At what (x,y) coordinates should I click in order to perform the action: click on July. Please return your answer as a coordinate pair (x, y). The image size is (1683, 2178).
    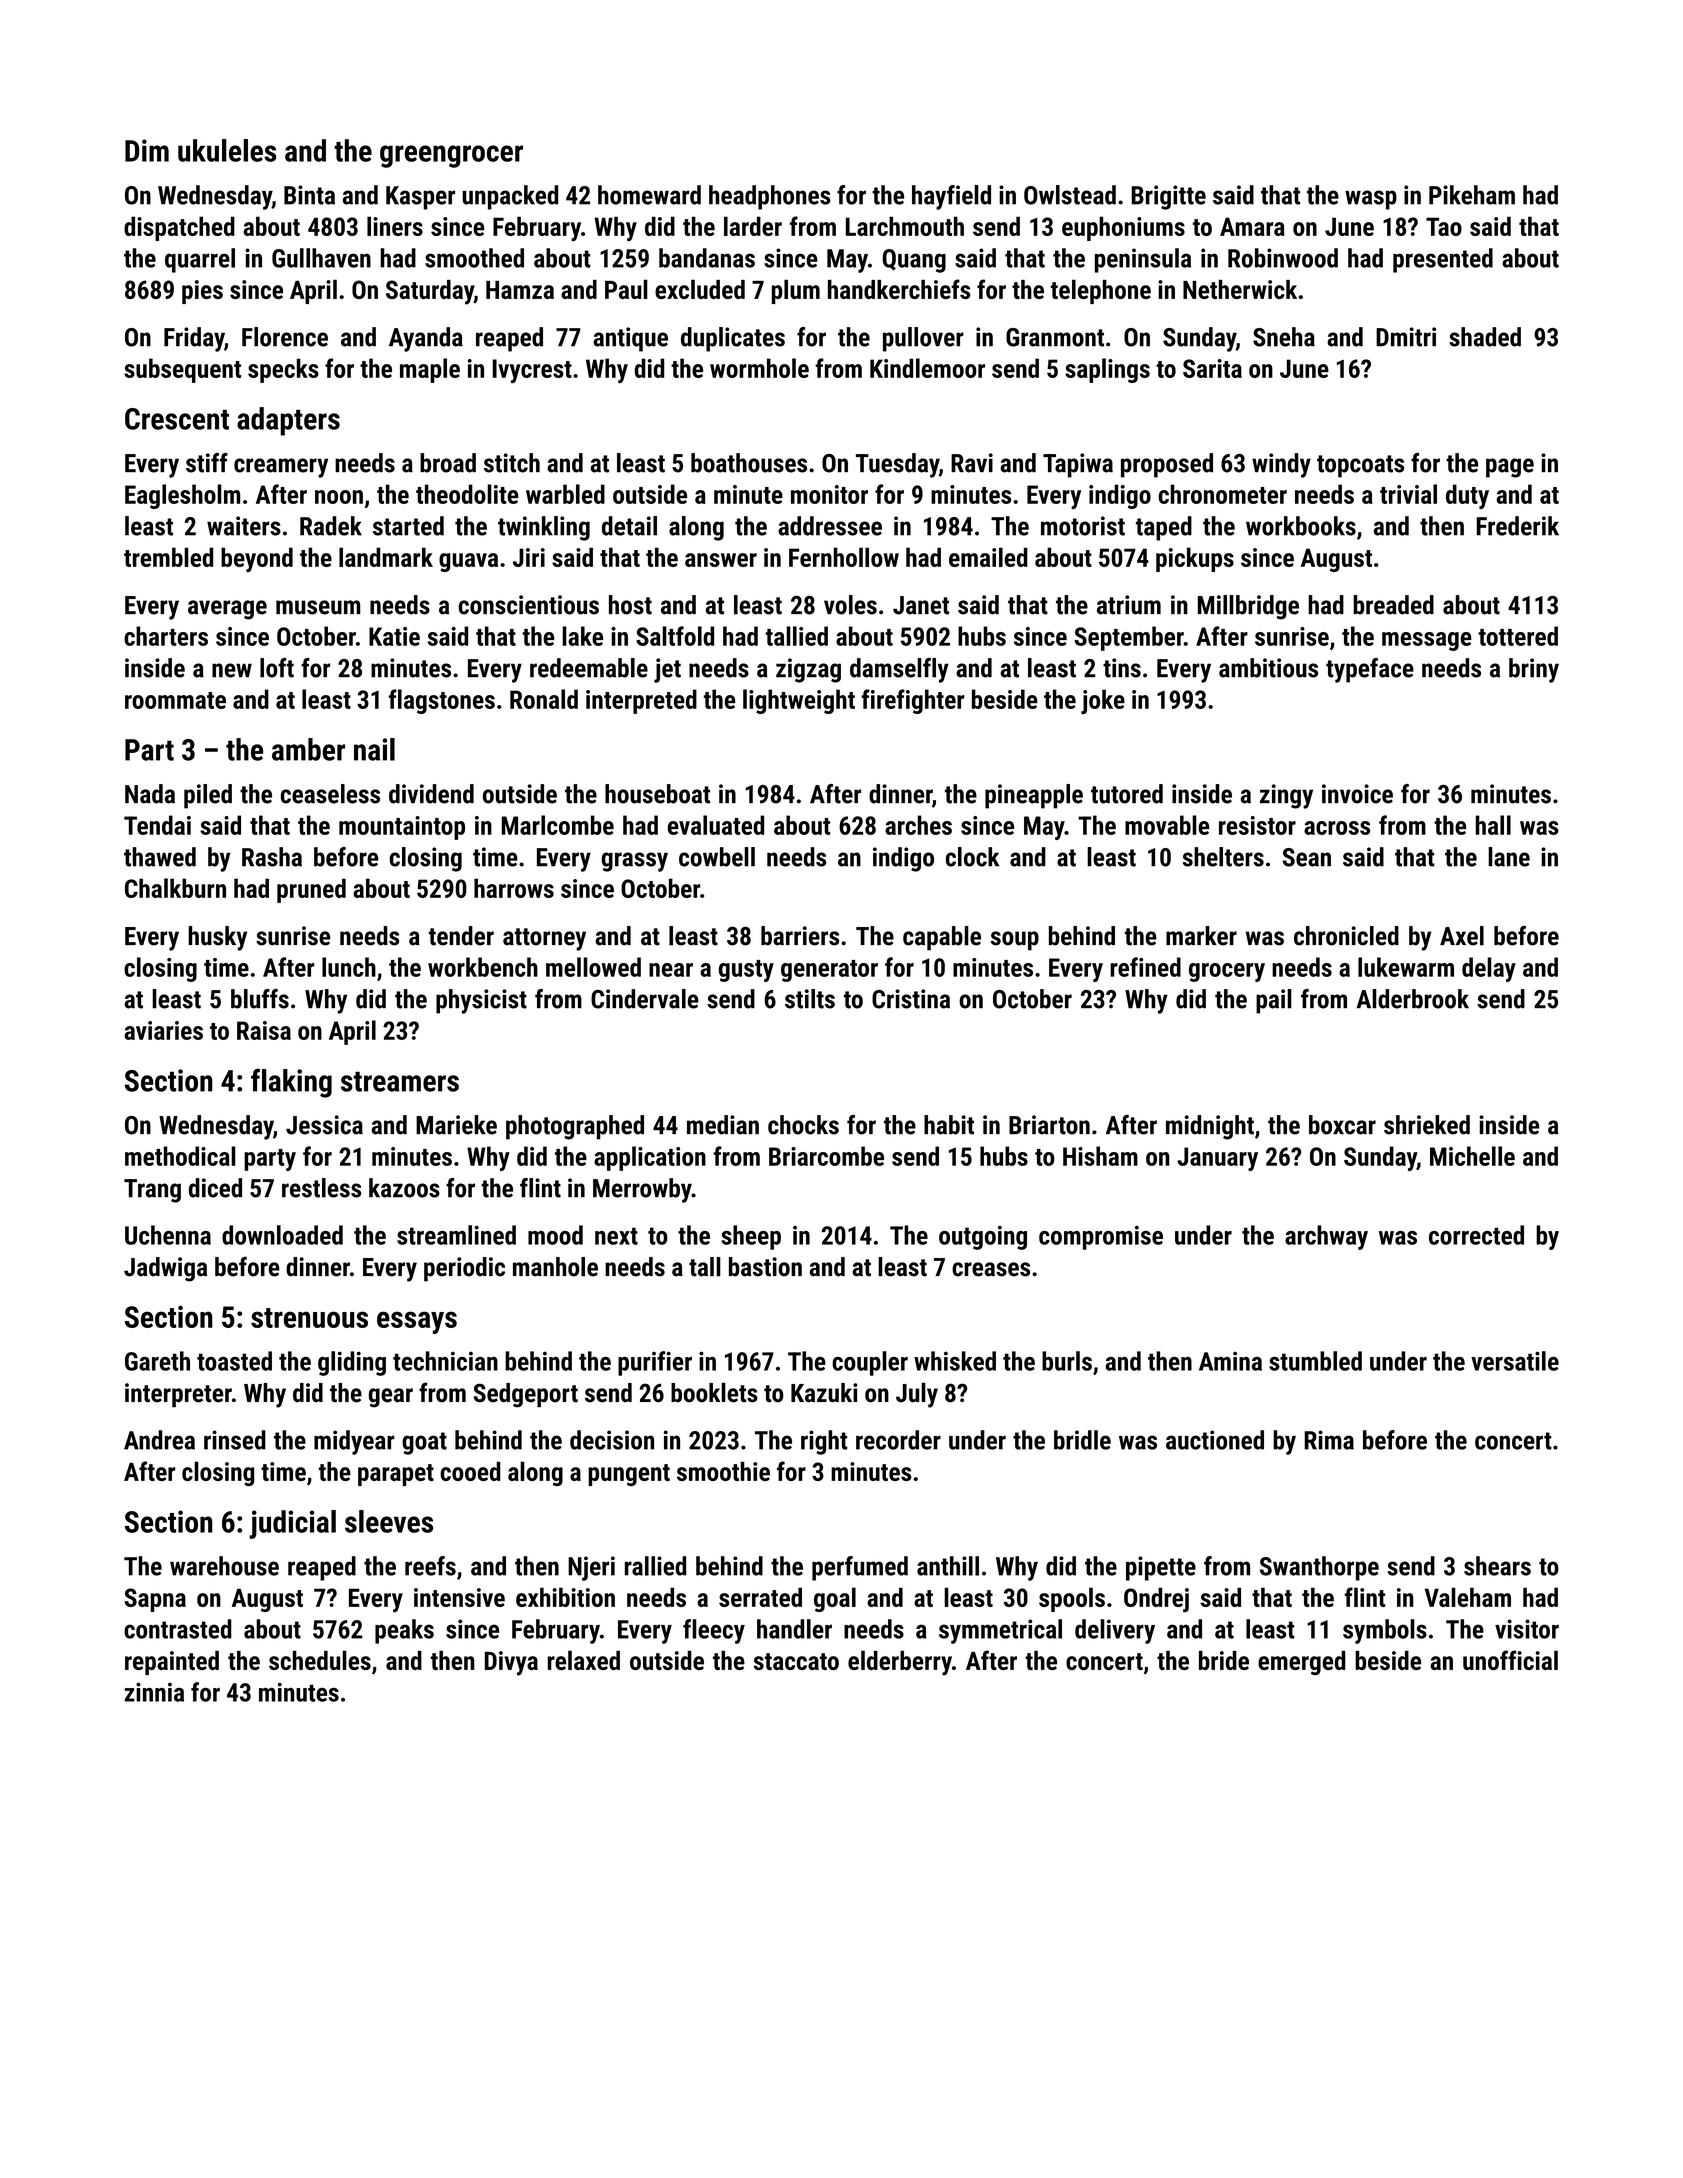
    Looking at the image, I should click on (917, 1395).
